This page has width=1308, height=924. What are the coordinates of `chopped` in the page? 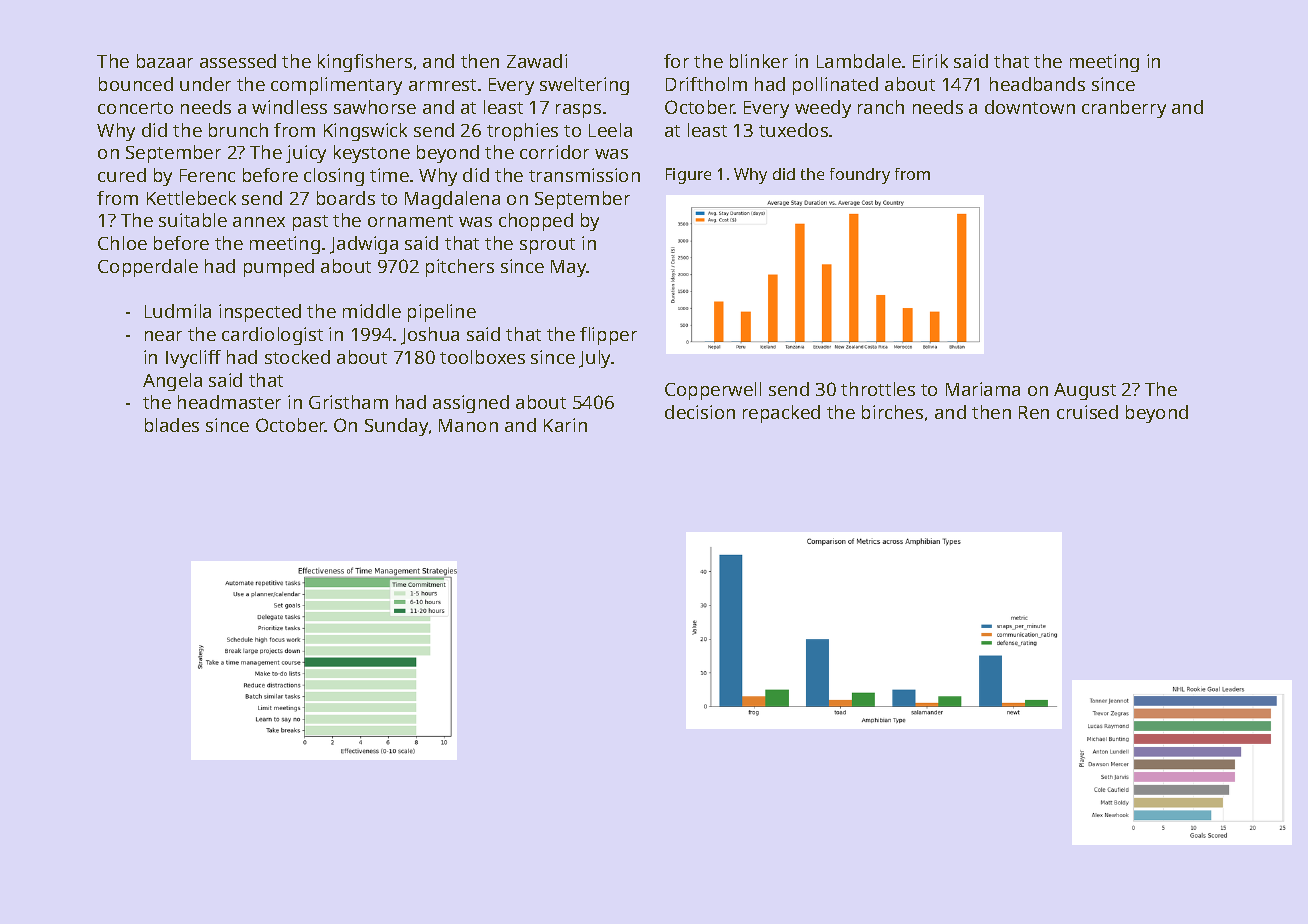 It's located at (536, 222).
